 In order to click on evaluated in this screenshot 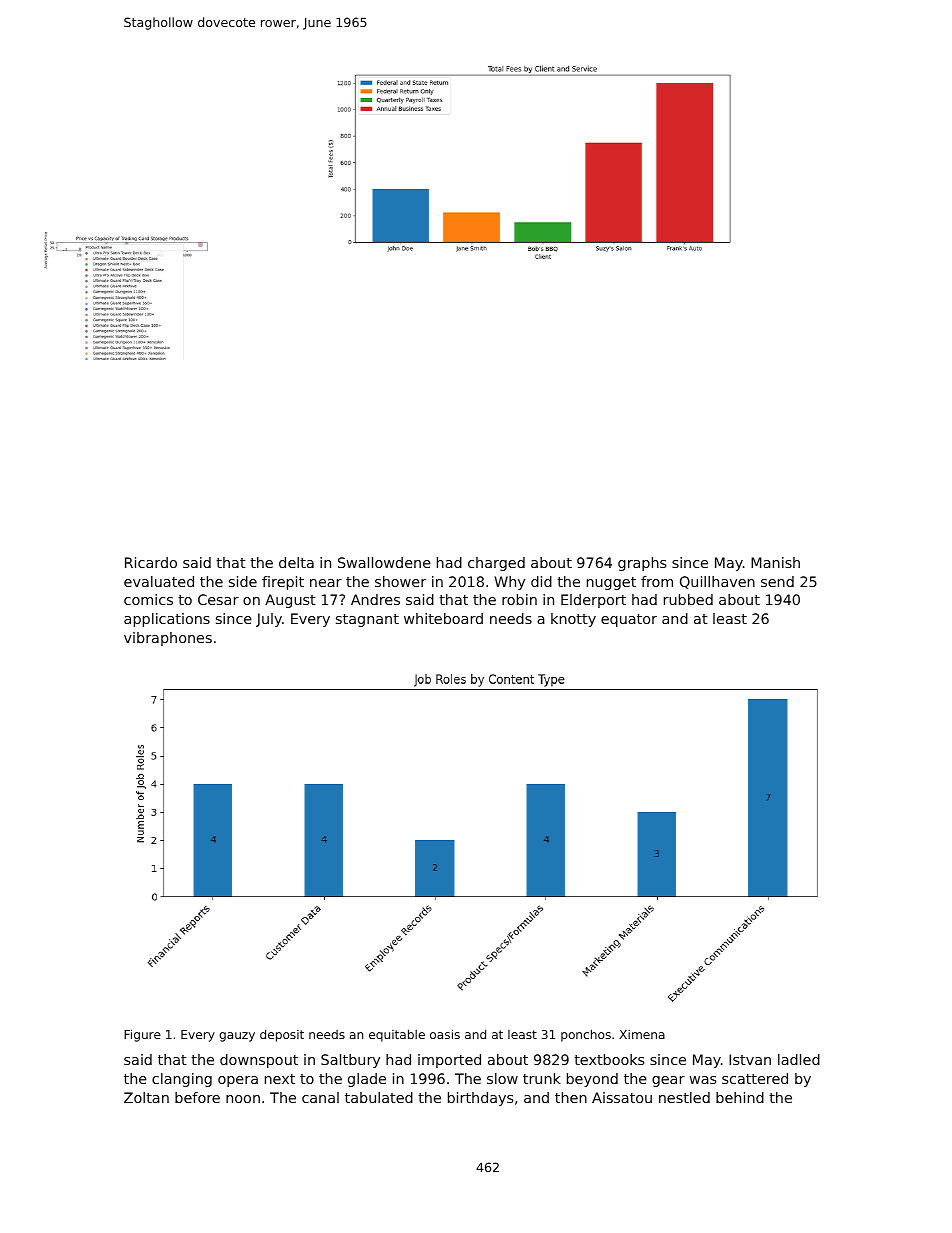, I will do `click(159, 581)`.
